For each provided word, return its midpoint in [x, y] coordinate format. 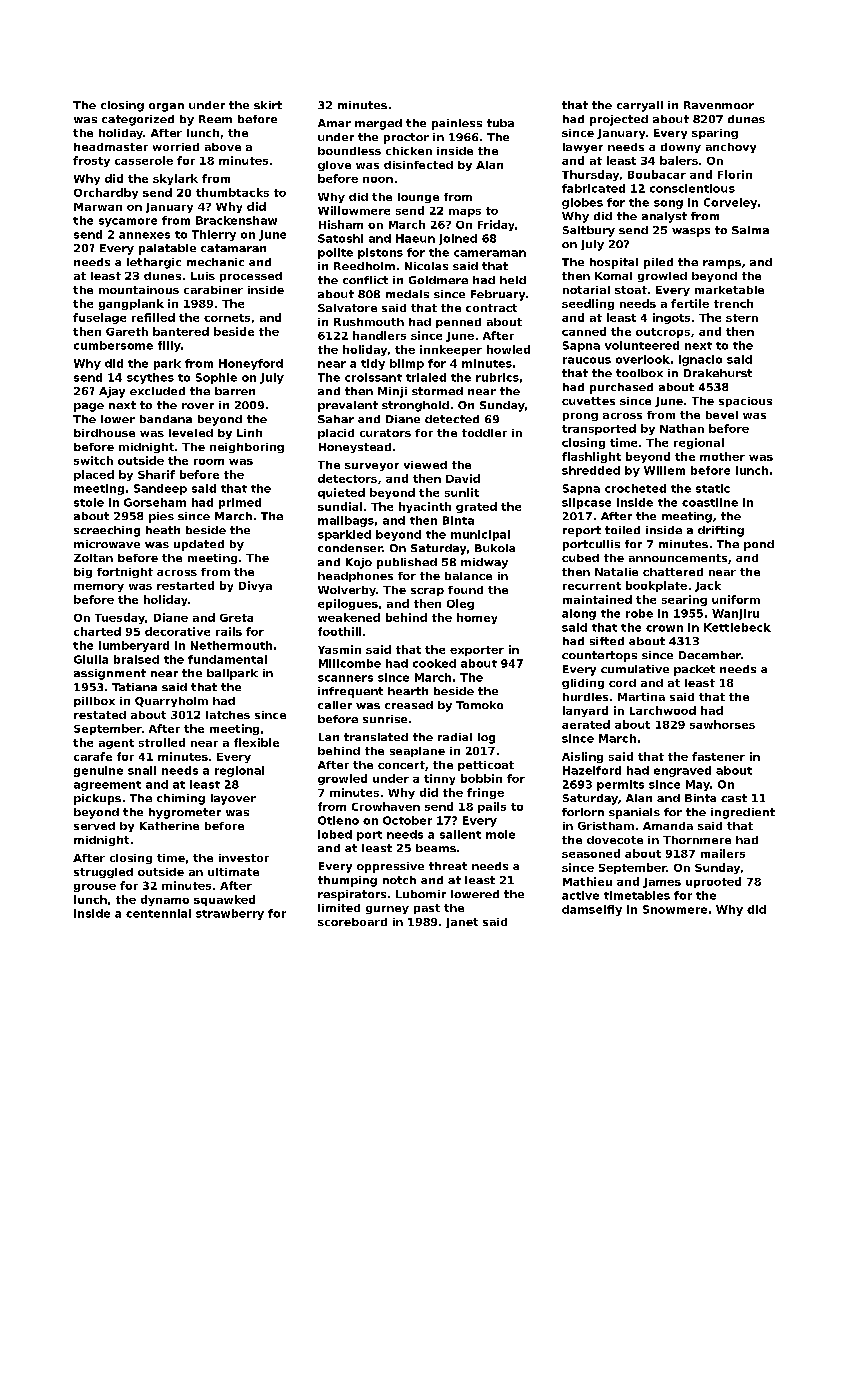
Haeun [415, 238]
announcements [678, 558]
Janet [462, 923]
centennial [158, 913]
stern [742, 318]
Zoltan [93, 558]
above [223, 147]
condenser [350, 548]
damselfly [592, 910]
